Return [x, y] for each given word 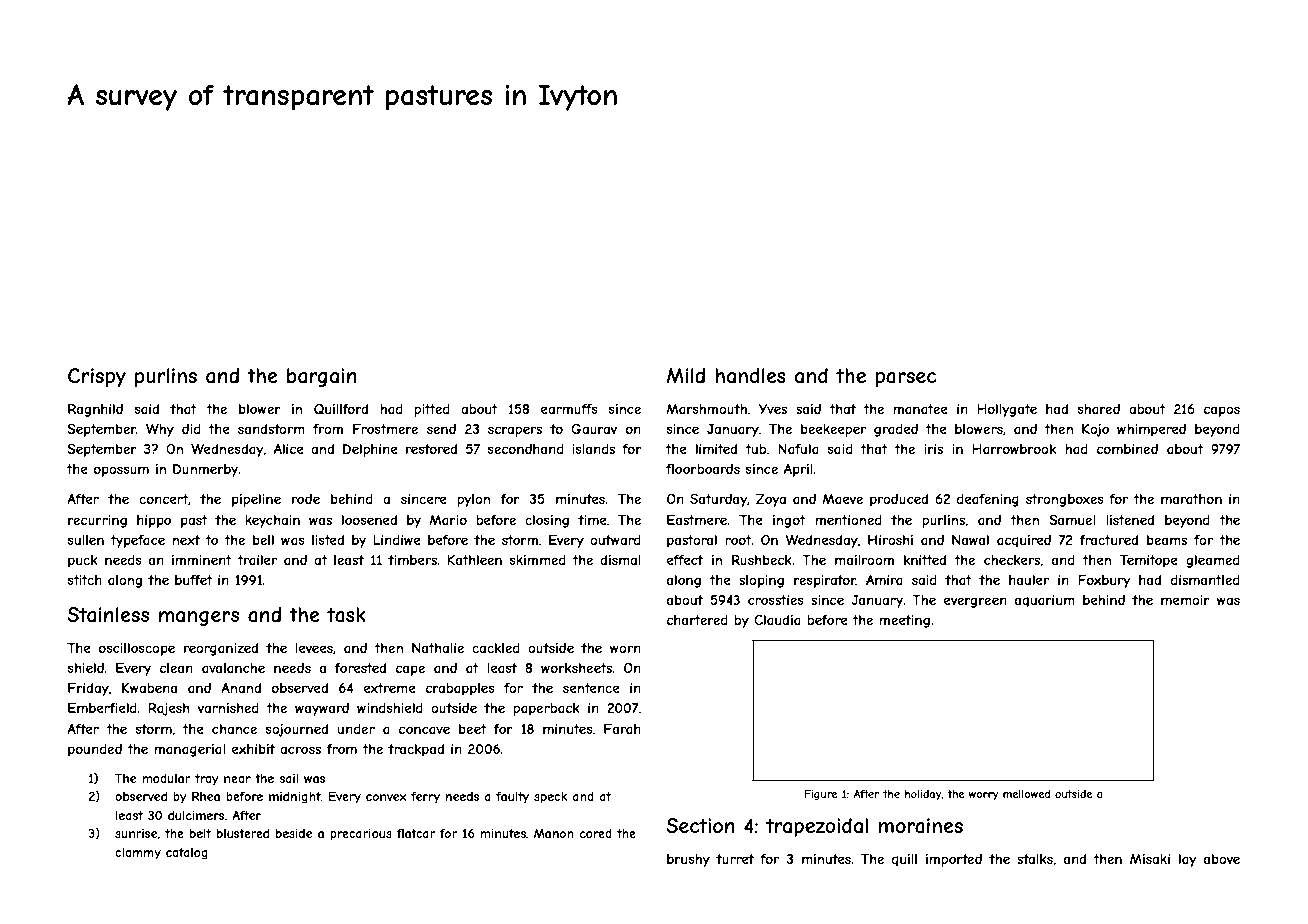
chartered [697, 620]
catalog [187, 854]
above [1222, 859]
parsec [906, 379]
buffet [193, 580]
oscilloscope [137, 649]
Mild [686, 375]
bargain [322, 377]
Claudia [777, 620]
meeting [904, 621]
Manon [554, 833]
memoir [1185, 600]
